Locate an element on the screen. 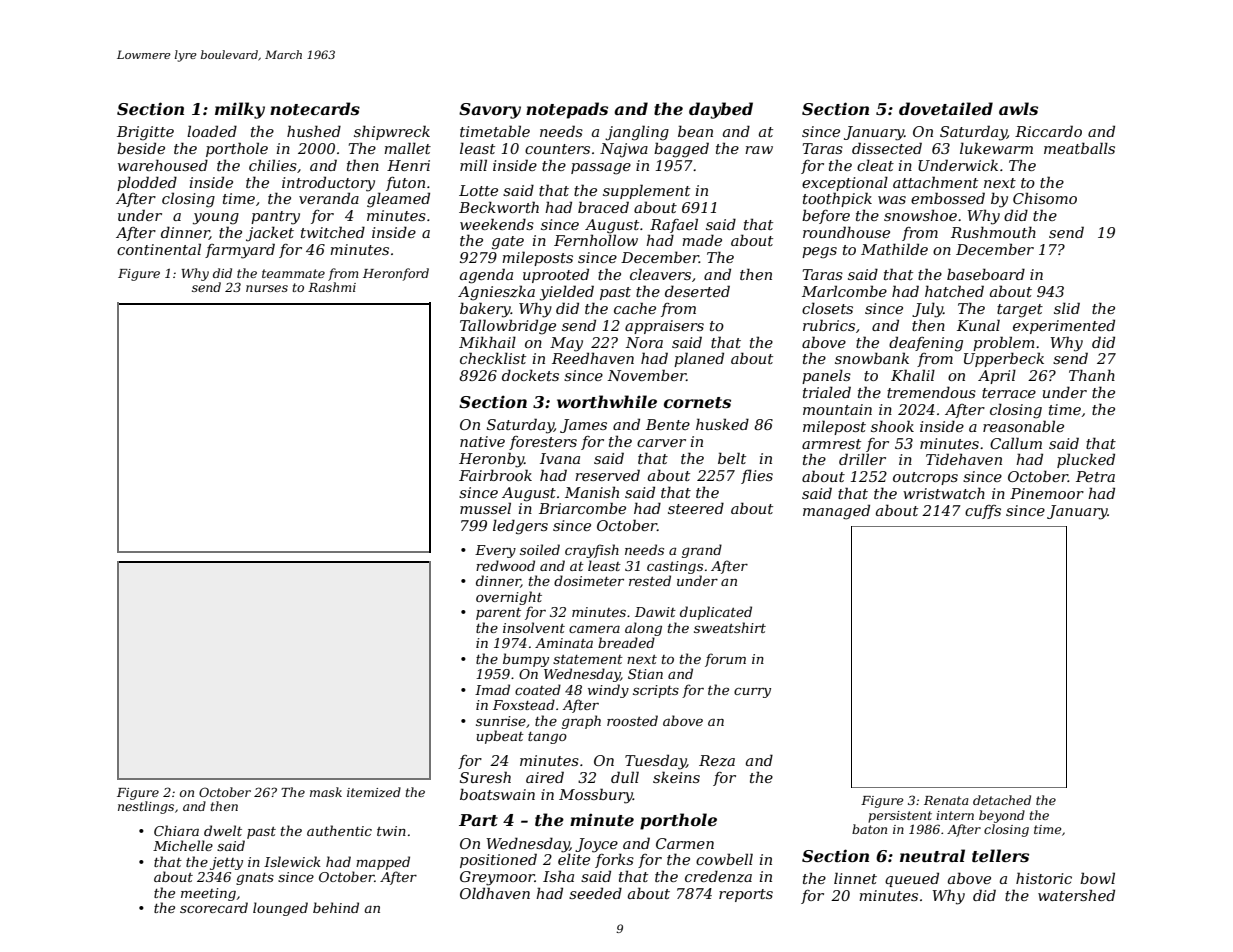 The image size is (1233, 952). dwelt is located at coordinates (223, 830).
